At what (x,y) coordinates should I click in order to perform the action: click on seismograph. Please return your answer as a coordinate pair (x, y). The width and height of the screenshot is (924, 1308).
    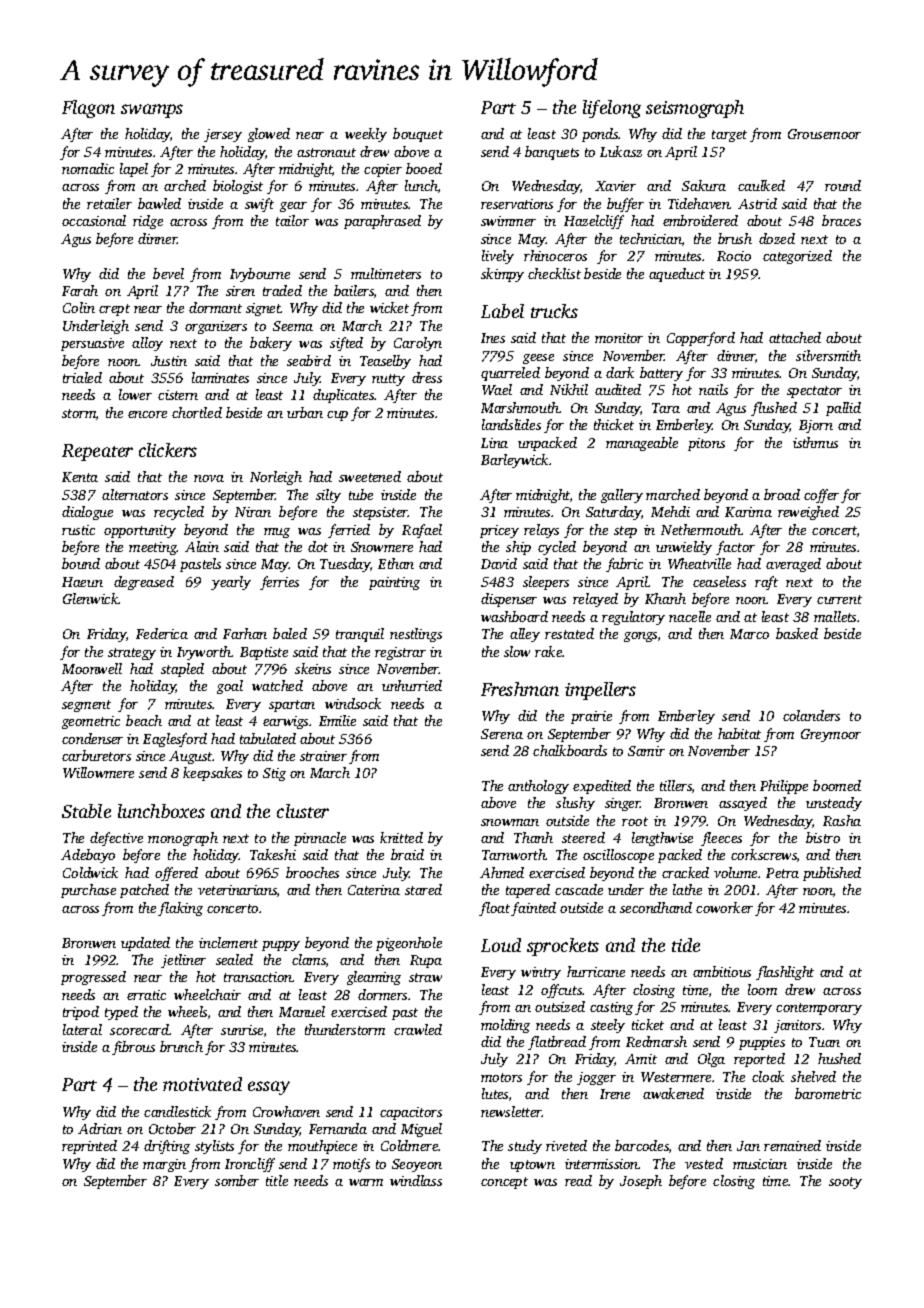
    Looking at the image, I should click on (695, 109).
